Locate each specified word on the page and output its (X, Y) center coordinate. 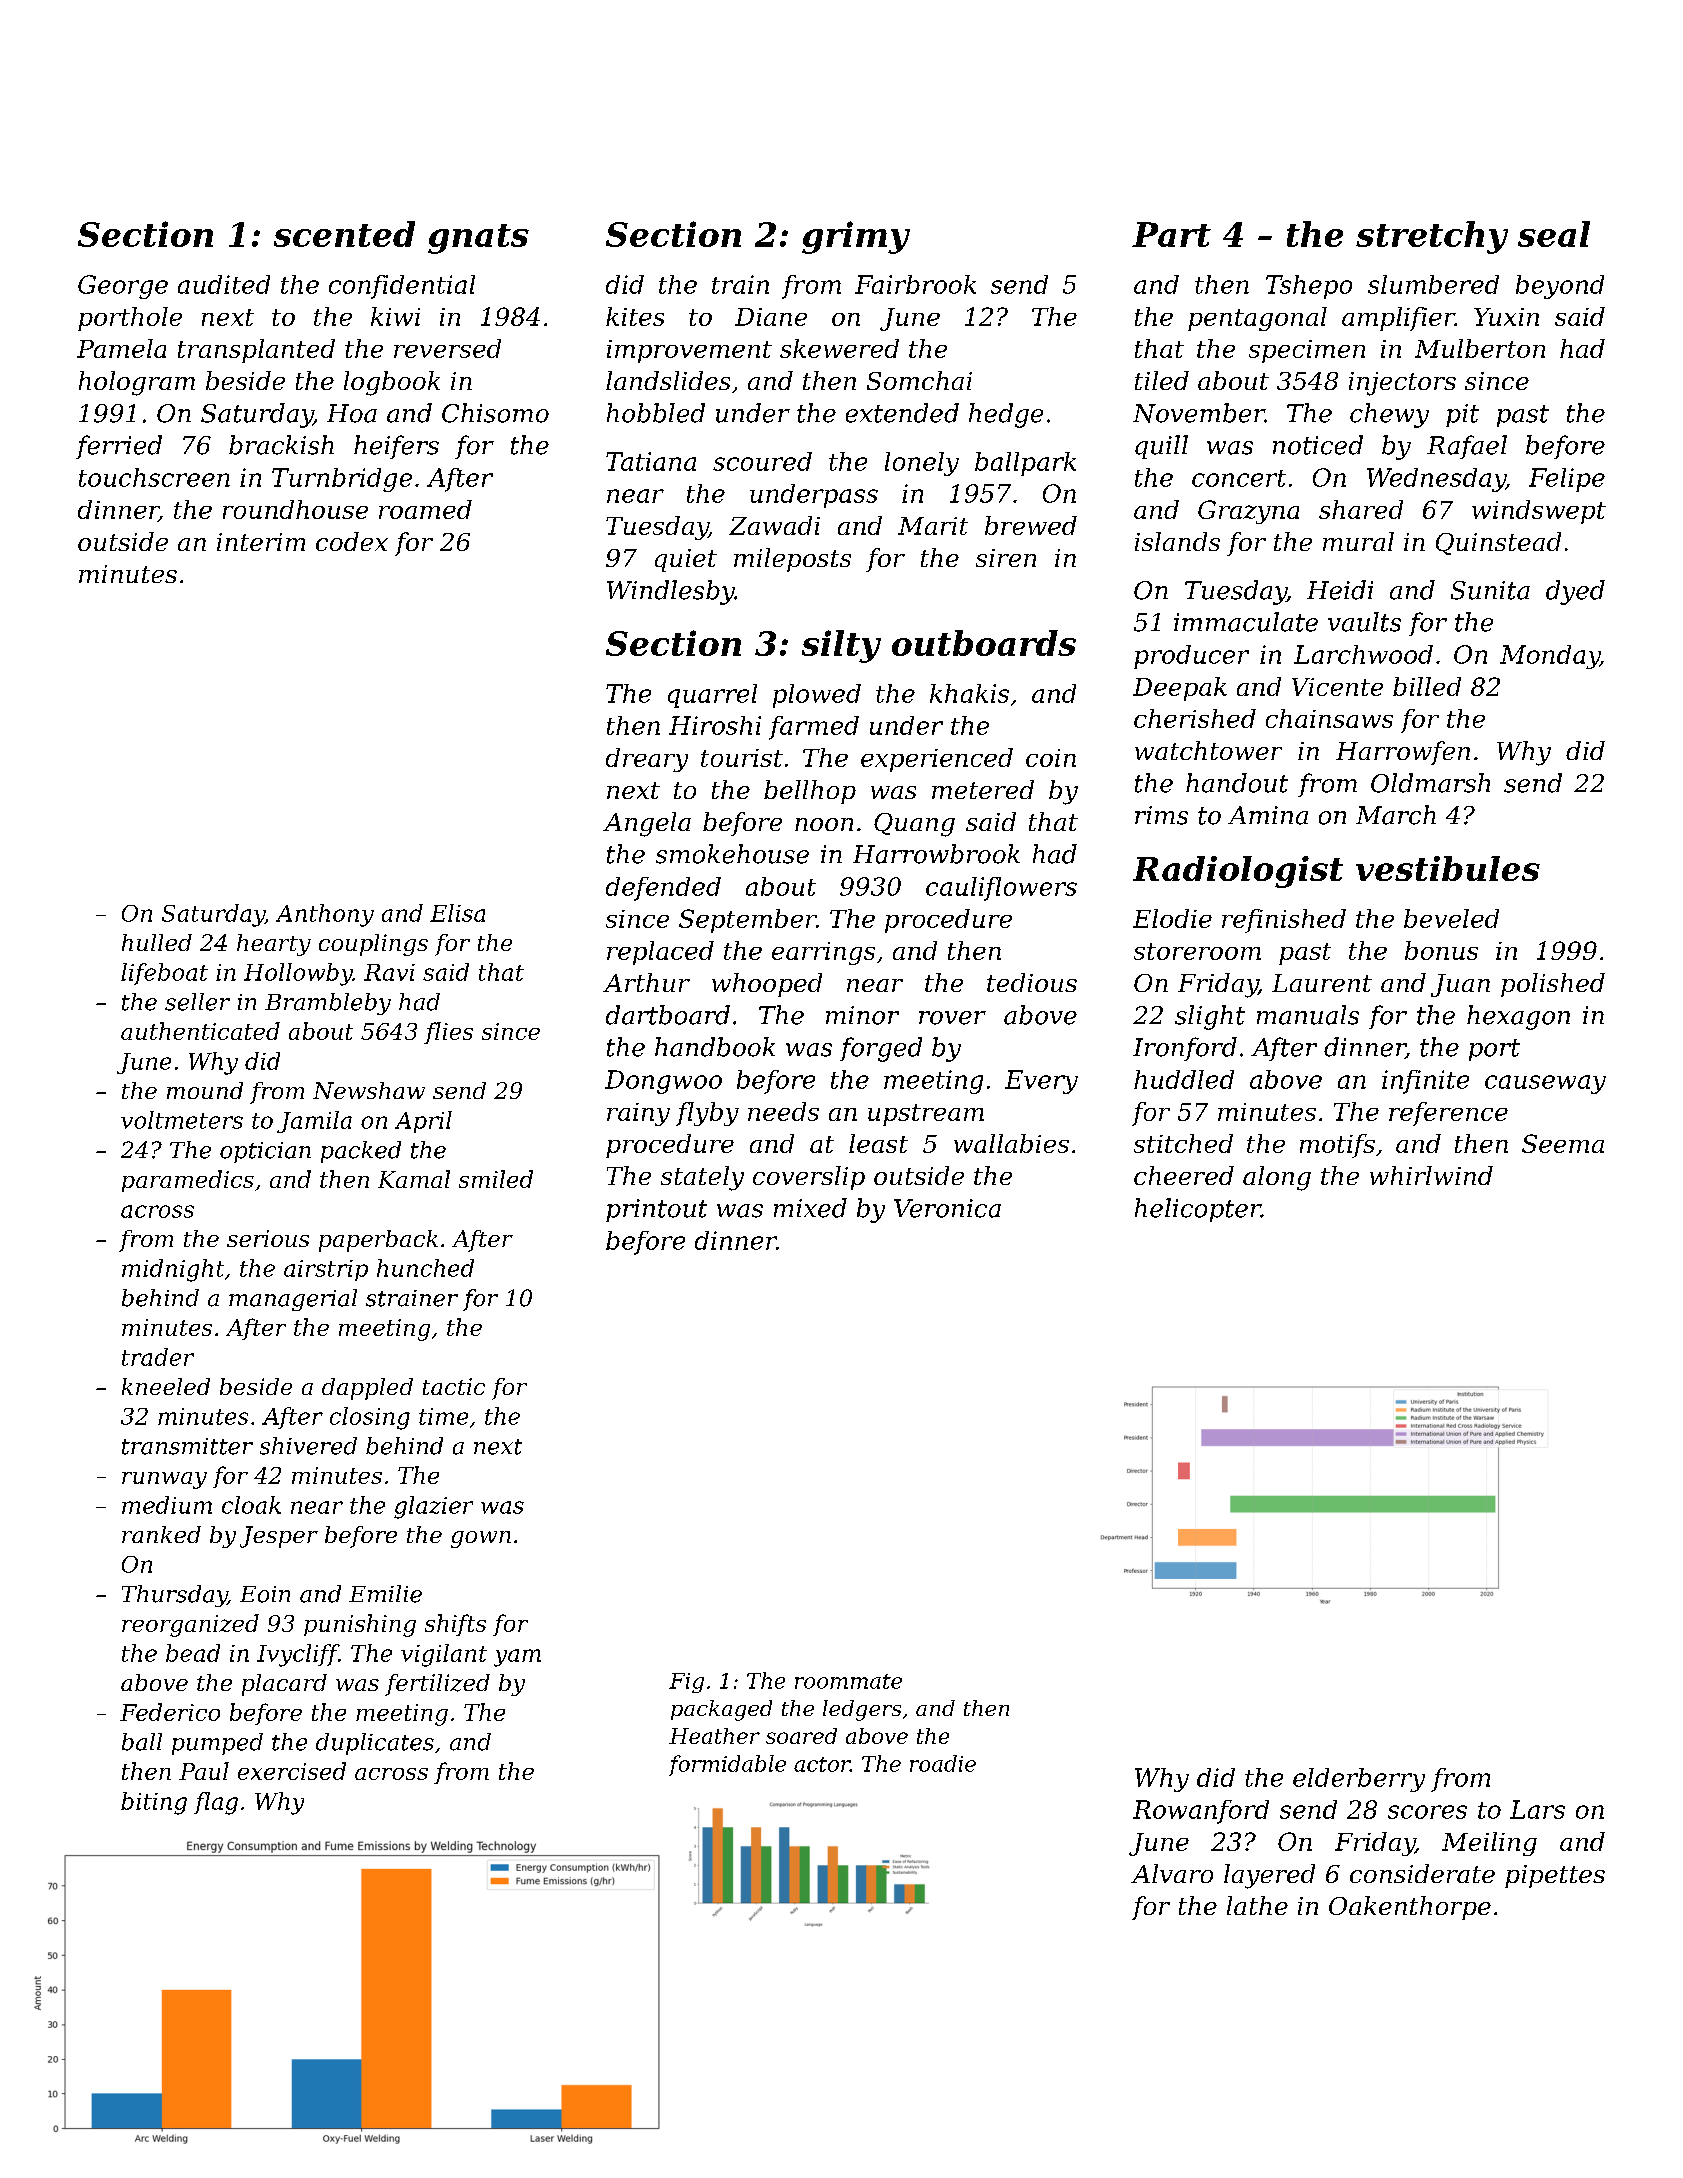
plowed (817, 696)
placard (284, 1685)
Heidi (1340, 590)
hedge (1006, 415)
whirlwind (1431, 1175)
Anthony (325, 915)
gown (481, 1539)
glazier (433, 1507)
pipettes (1555, 1876)
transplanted (256, 351)
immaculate (1246, 622)
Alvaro (1172, 1873)
